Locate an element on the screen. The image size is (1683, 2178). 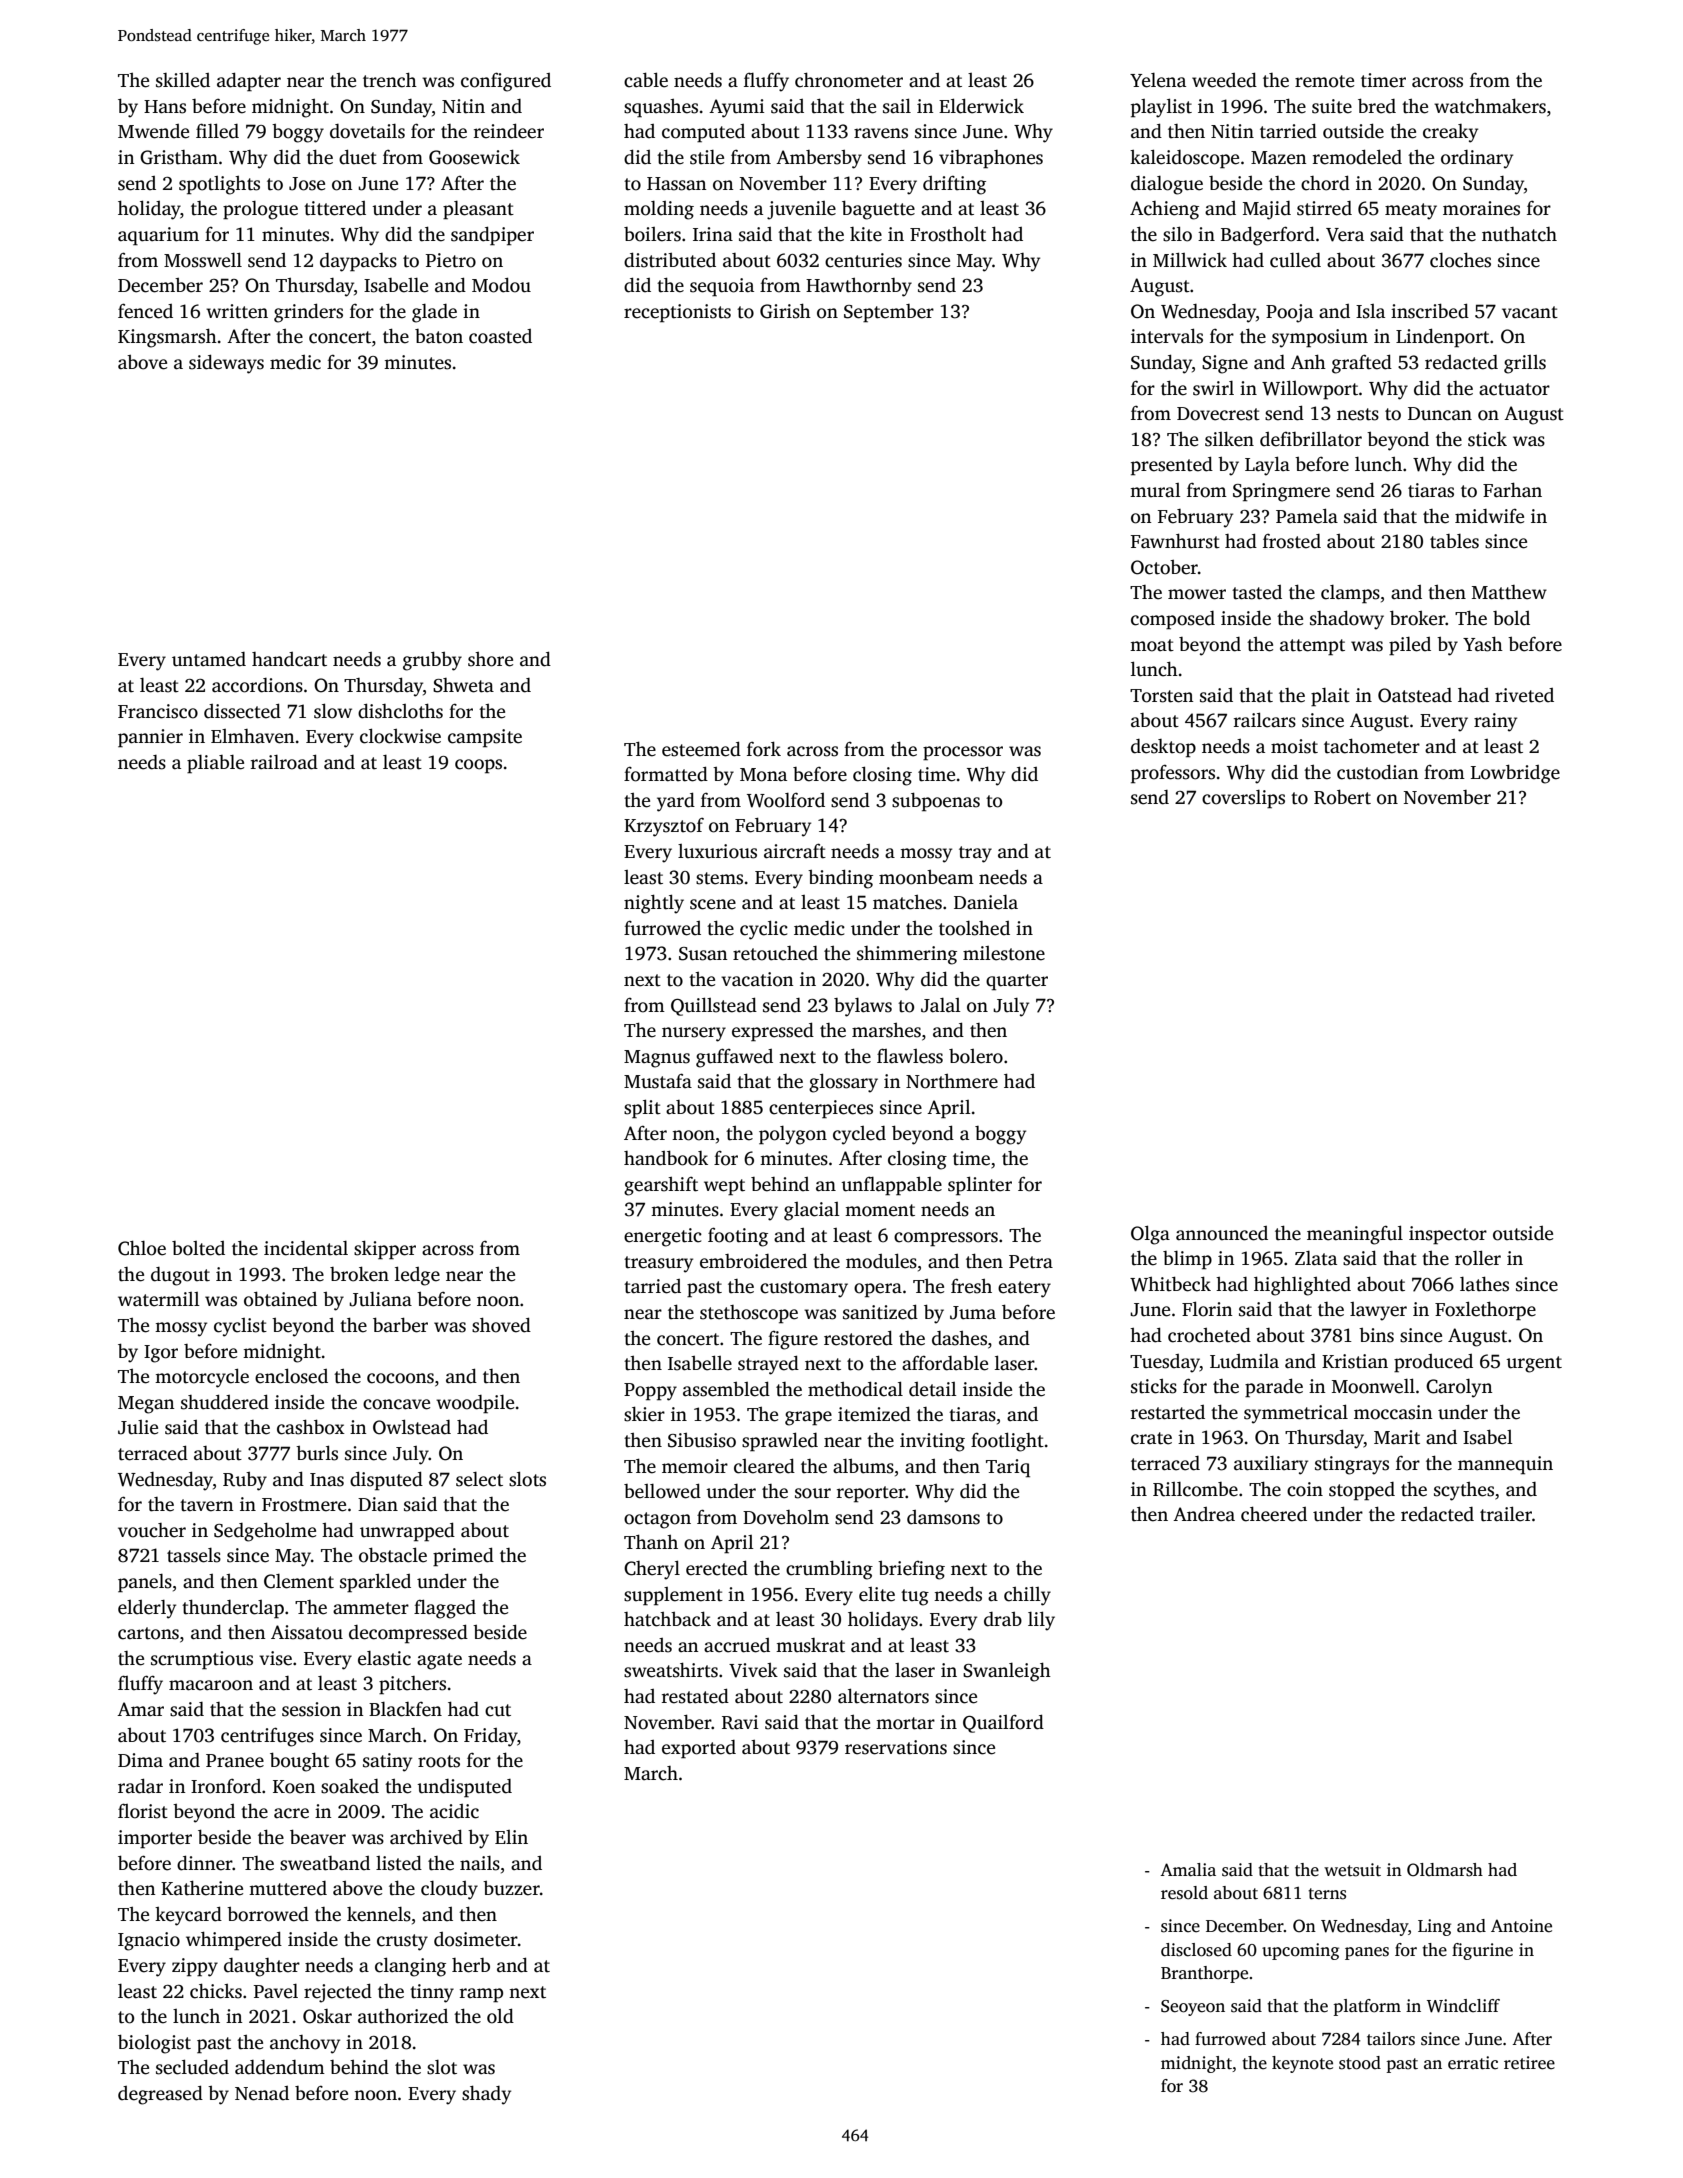
Hassan is located at coordinates (677, 184).
